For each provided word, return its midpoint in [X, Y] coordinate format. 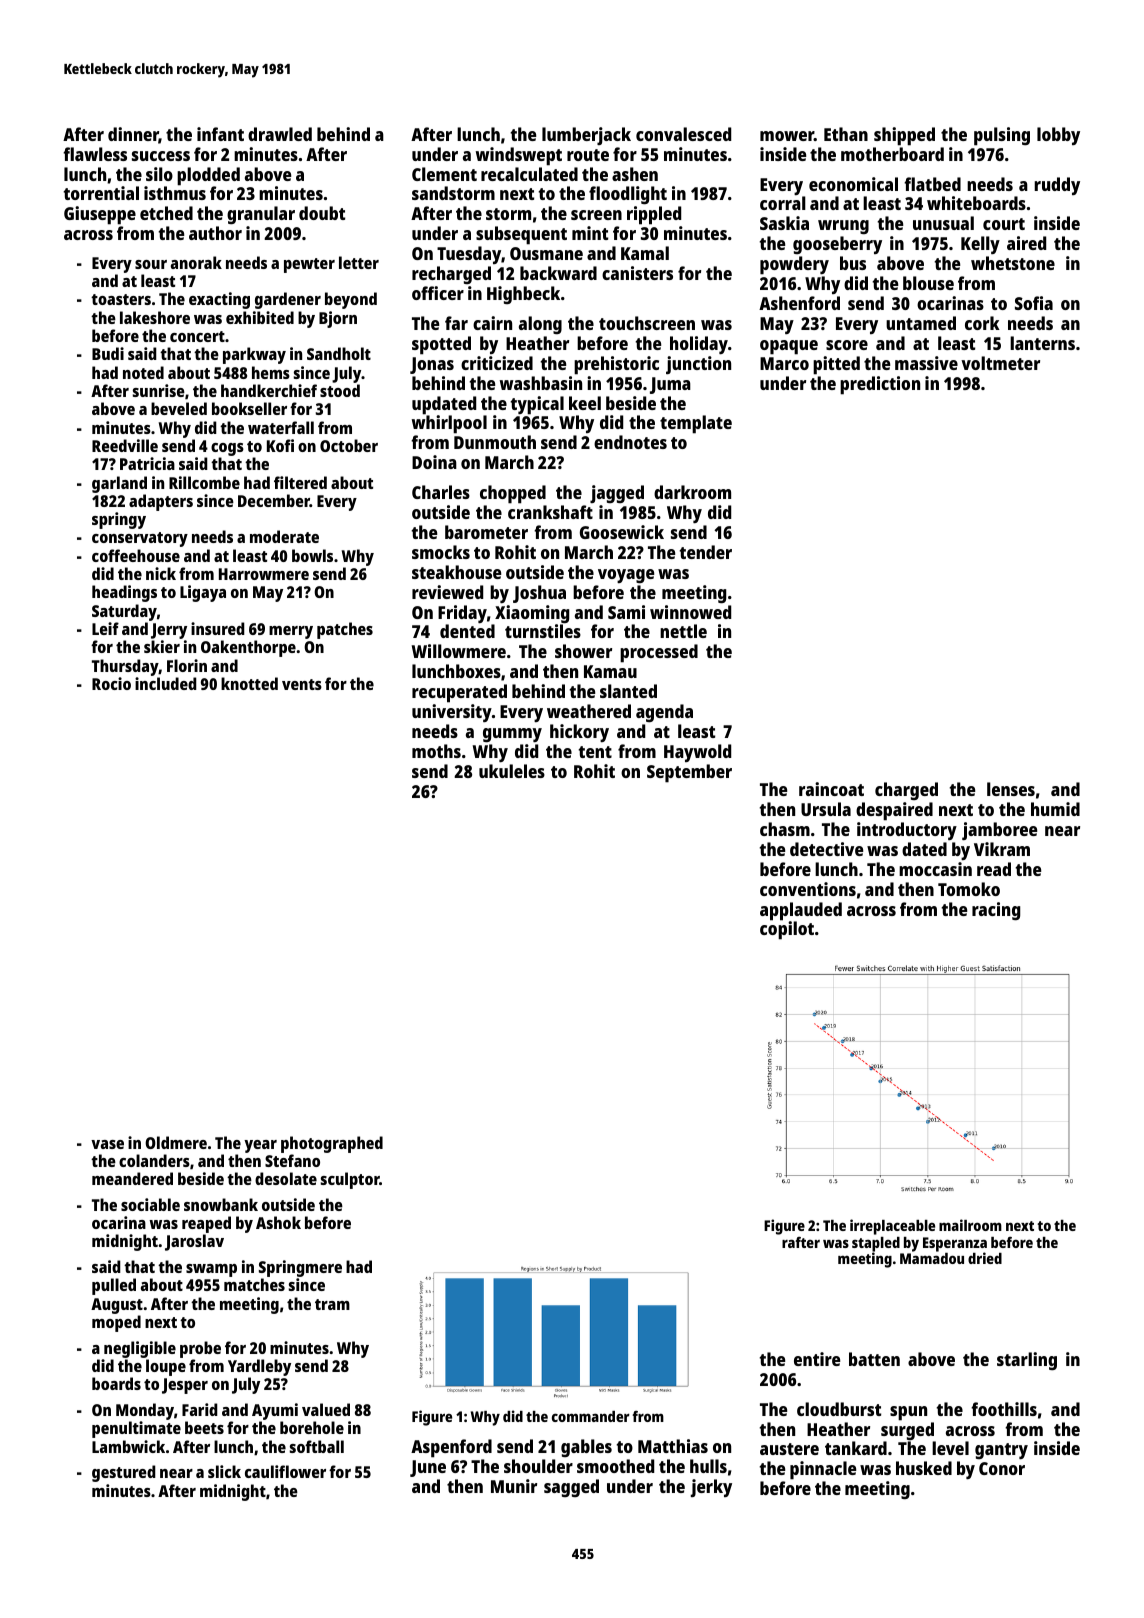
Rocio [111, 683]
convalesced [683, 134]
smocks [441, 552]
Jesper [185, 1386]
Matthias [673, 1446]
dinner [133, 135]
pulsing [1002, 136]
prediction [880, 385]
